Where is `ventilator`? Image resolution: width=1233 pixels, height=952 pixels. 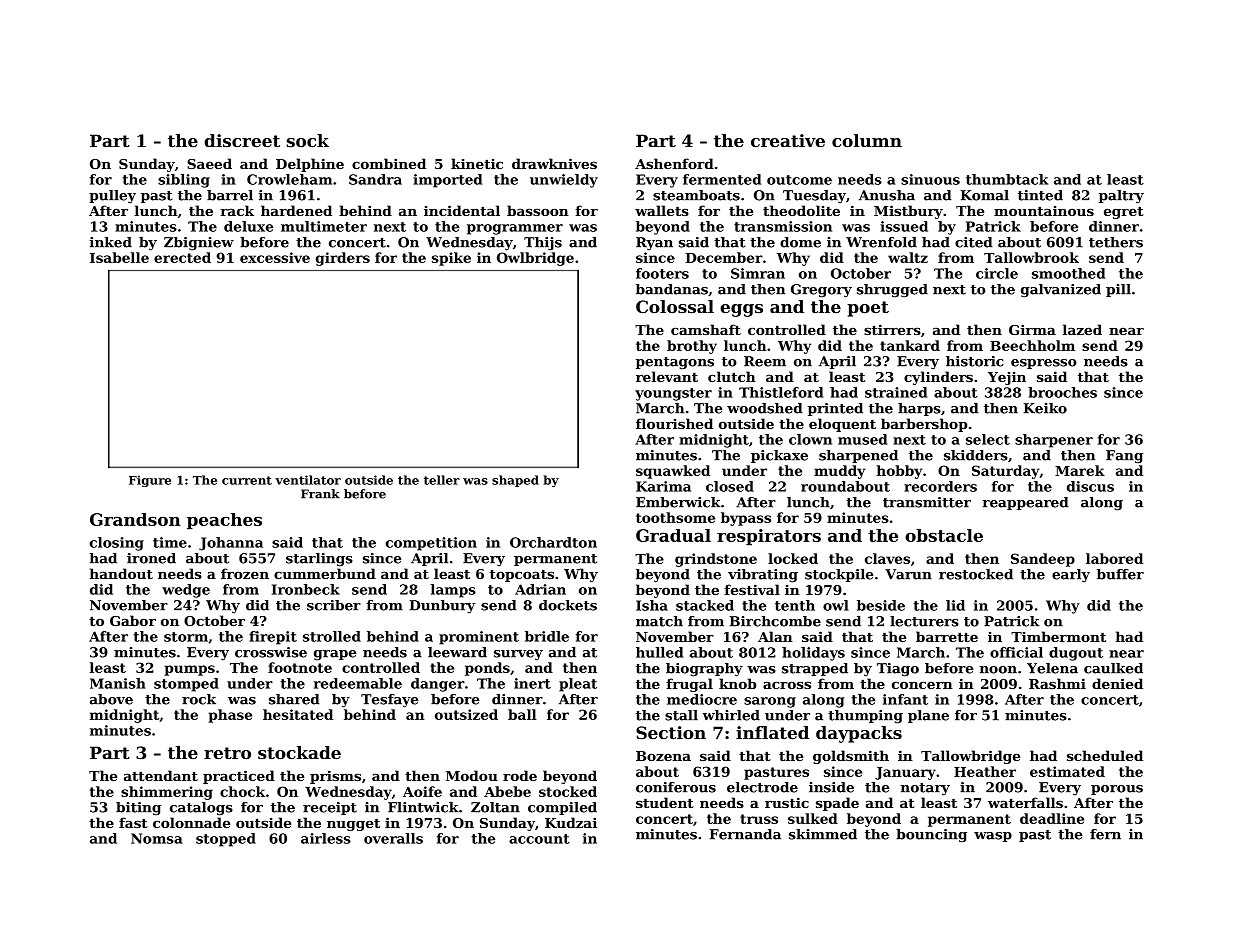
ventilator is located at coordinates (308, 480).
